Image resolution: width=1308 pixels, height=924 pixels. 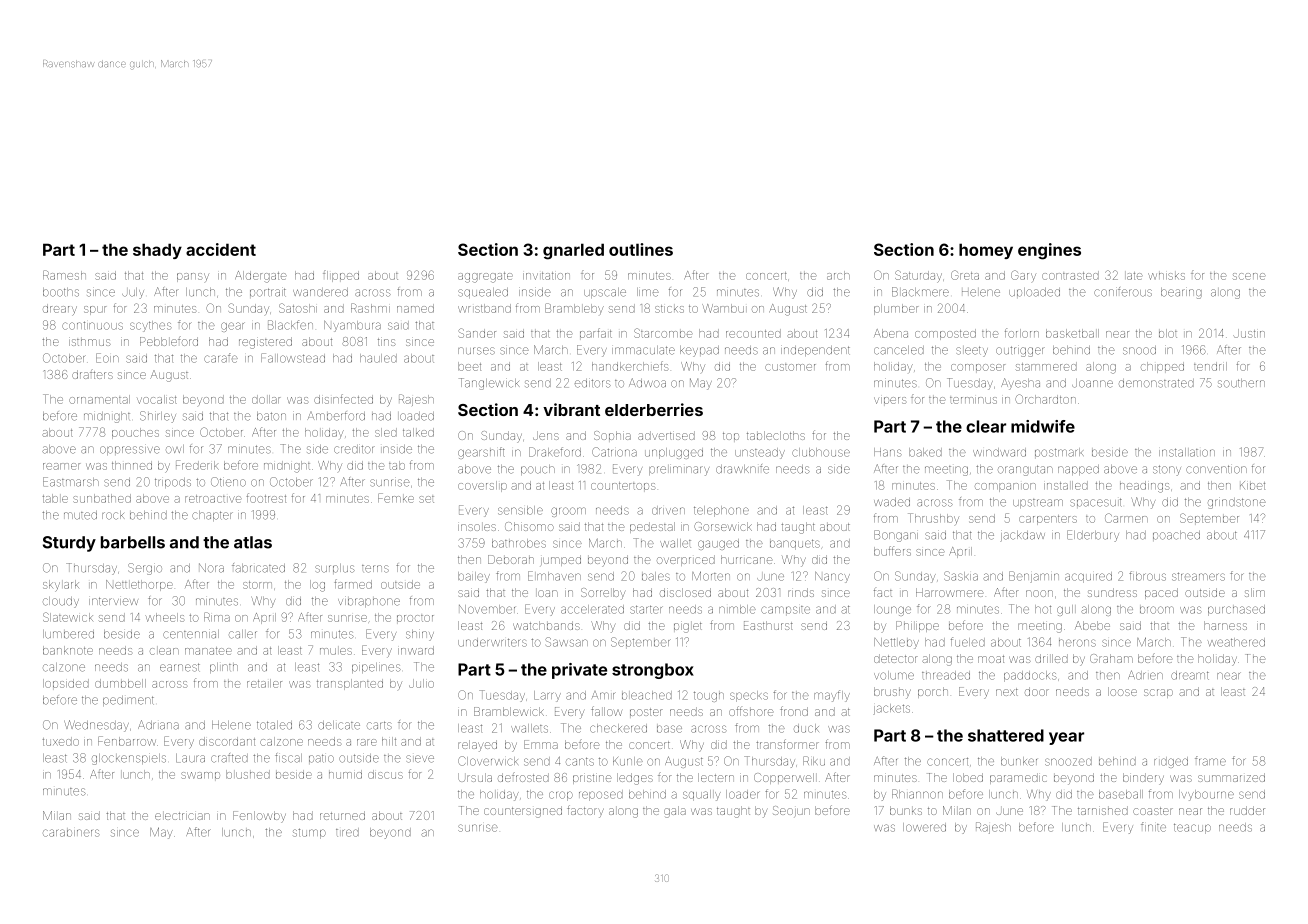 What do you see at coordinates (1249, 276) in the screenshot?
I see `scene` at bounding box center [1249, 276].
